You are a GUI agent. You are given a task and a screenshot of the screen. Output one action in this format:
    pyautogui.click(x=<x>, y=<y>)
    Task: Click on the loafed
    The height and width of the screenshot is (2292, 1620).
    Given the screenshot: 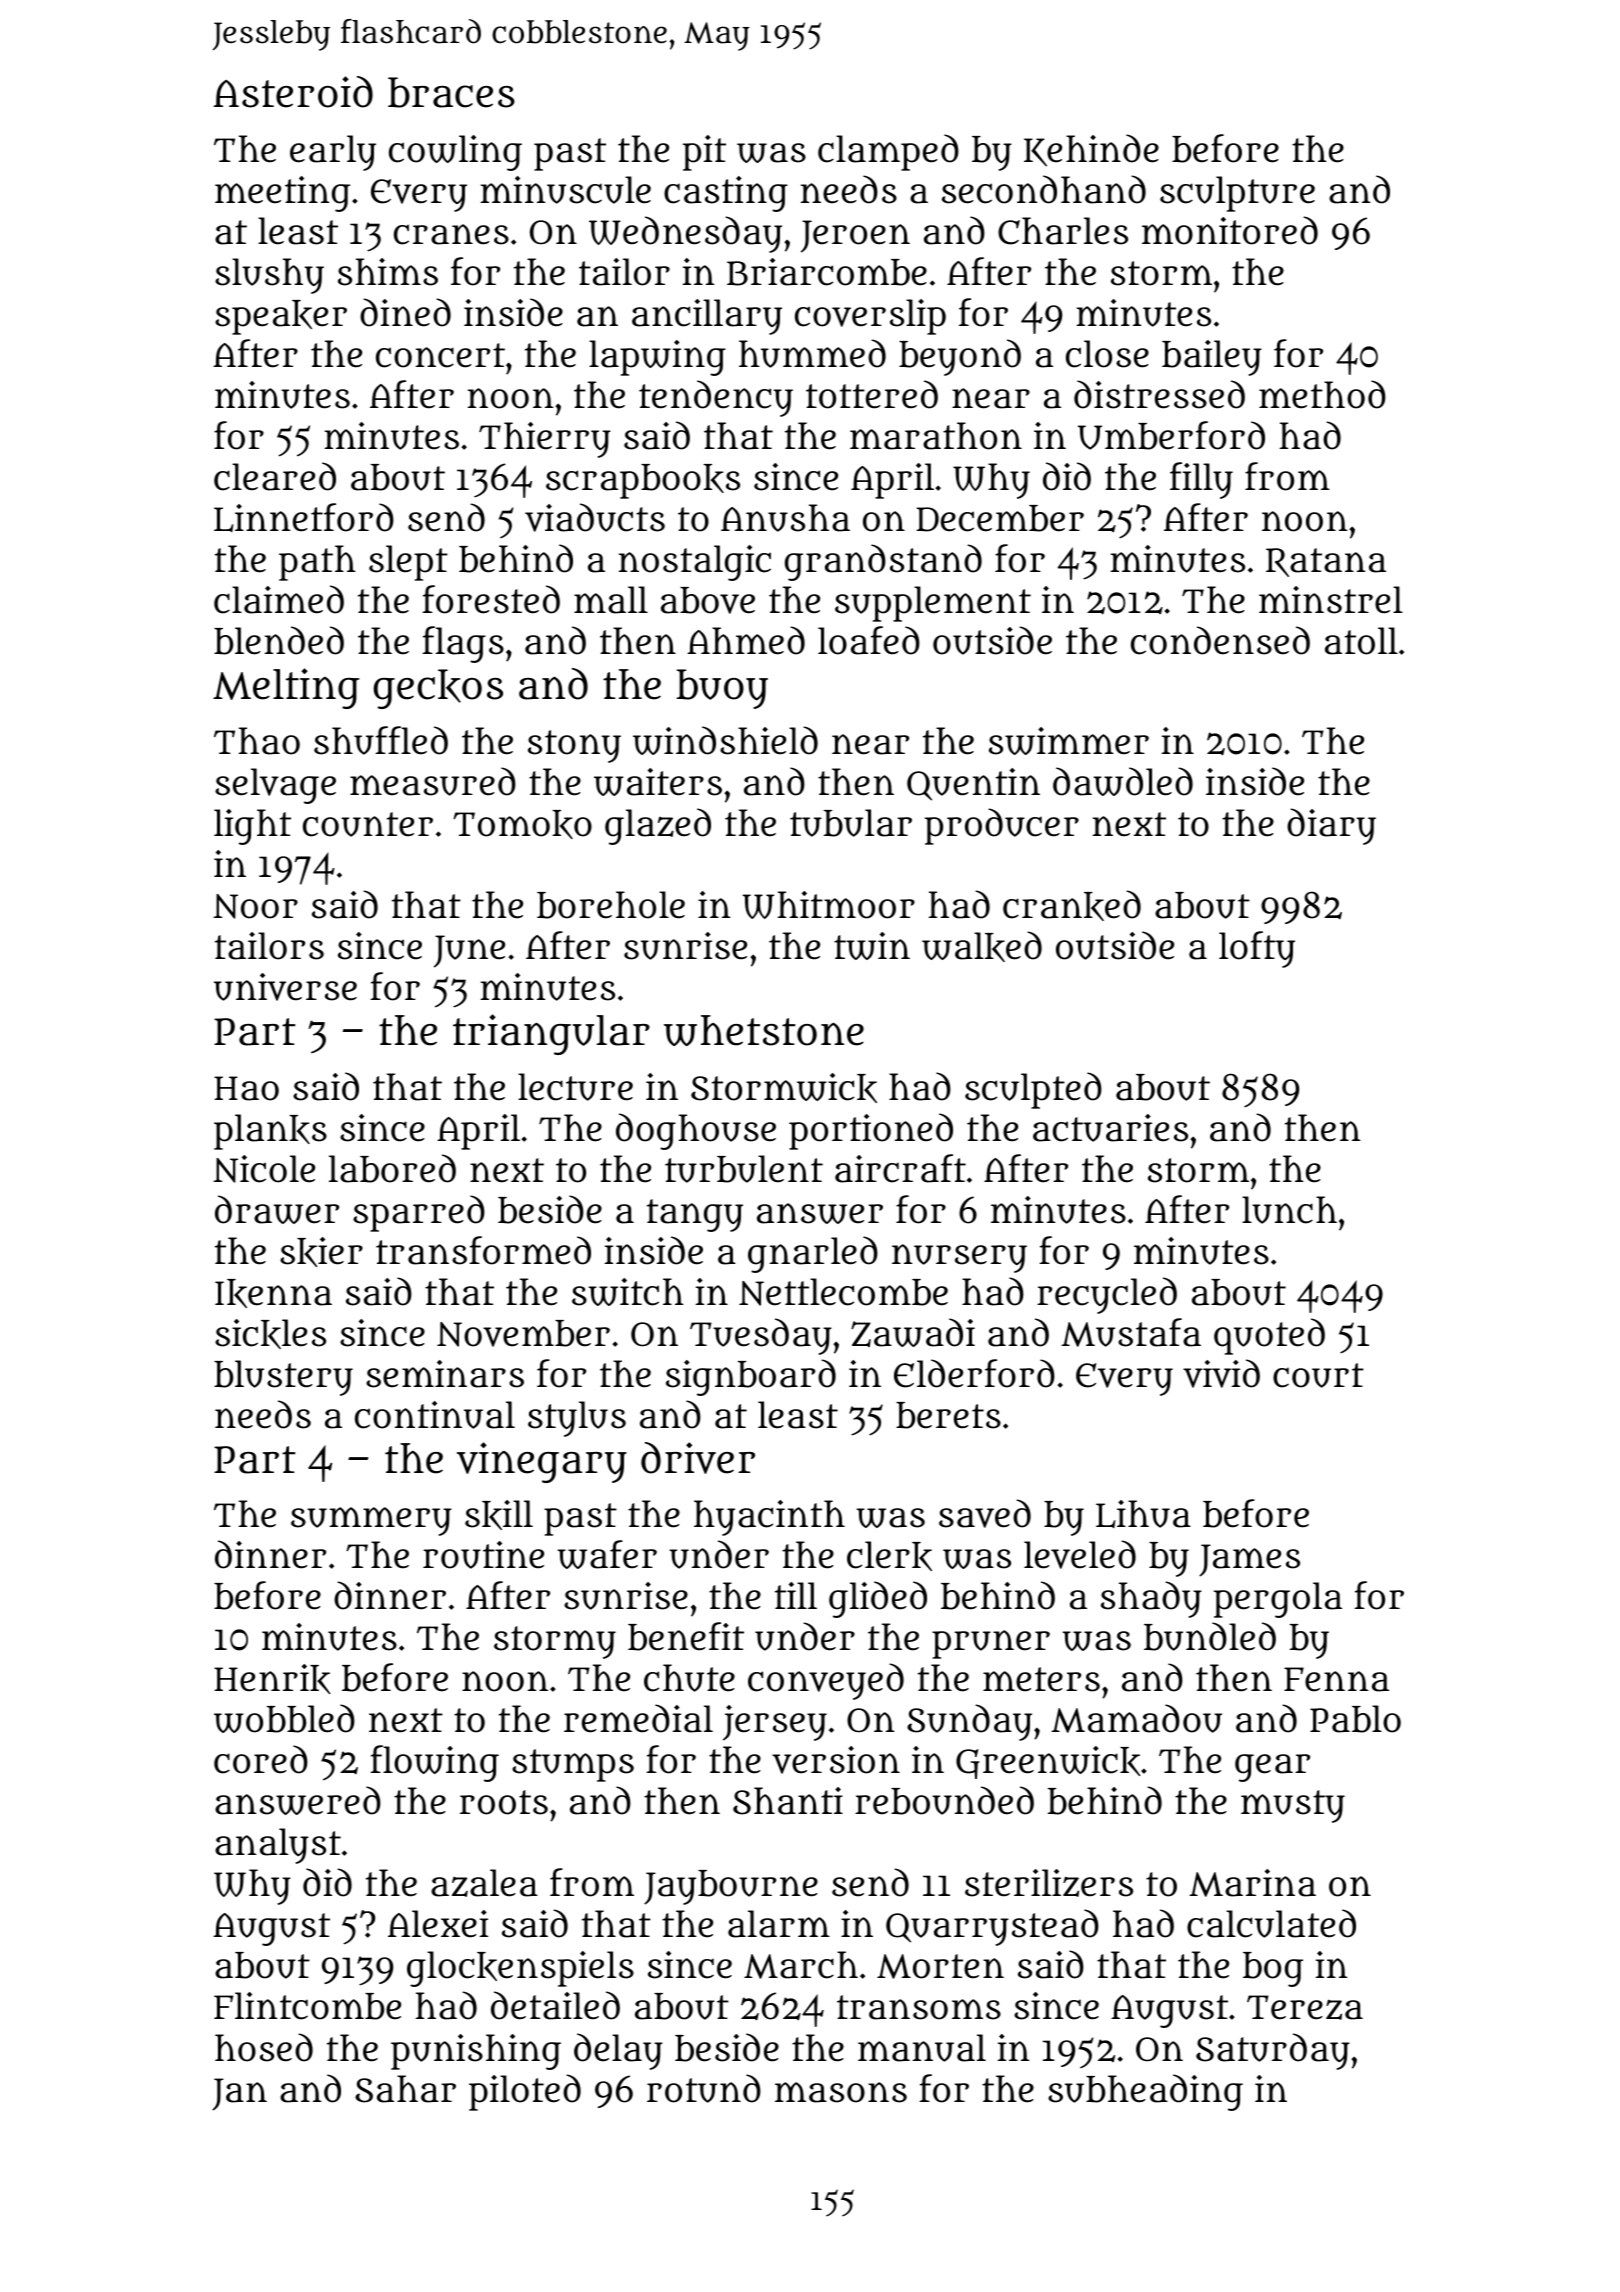 What is the action you would take?
    pyautogui.click(x=869, y=640)
